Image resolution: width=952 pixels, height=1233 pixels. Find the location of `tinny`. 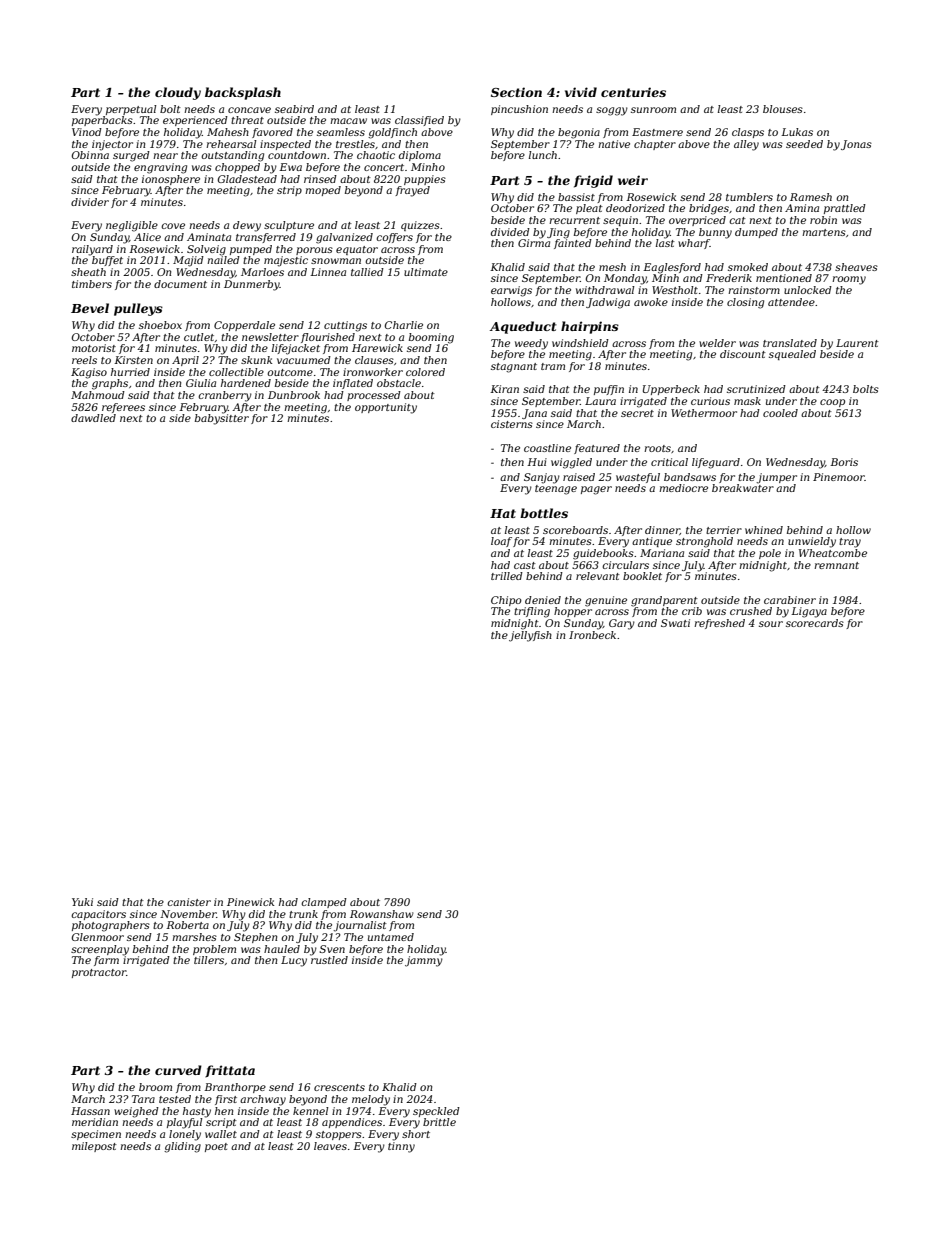

tinny is located at coordinates (401, 1147).
